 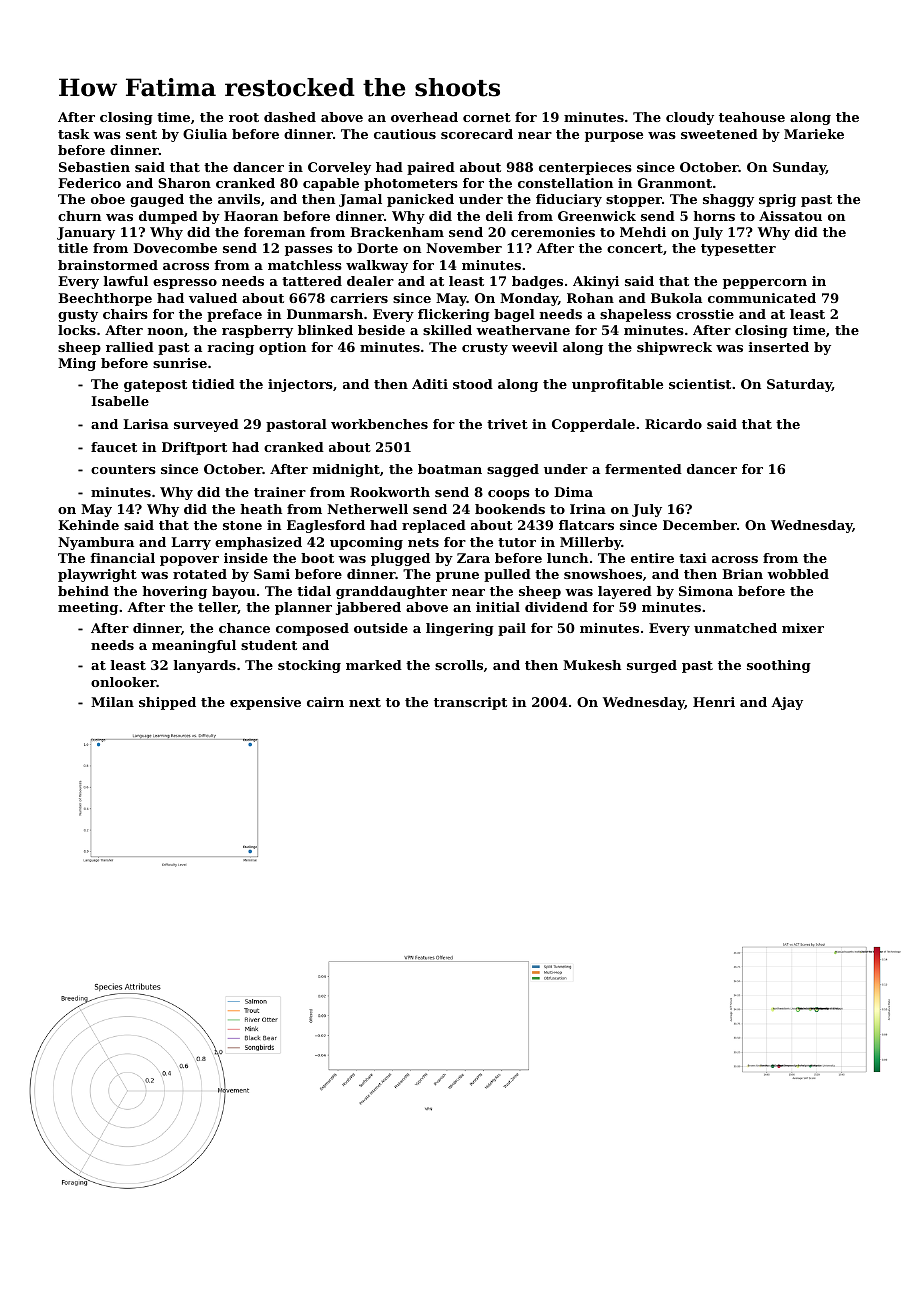 What do you see at coordinates (381, 628) in the page?
I see `outside` at bounding box center [381, 628].
